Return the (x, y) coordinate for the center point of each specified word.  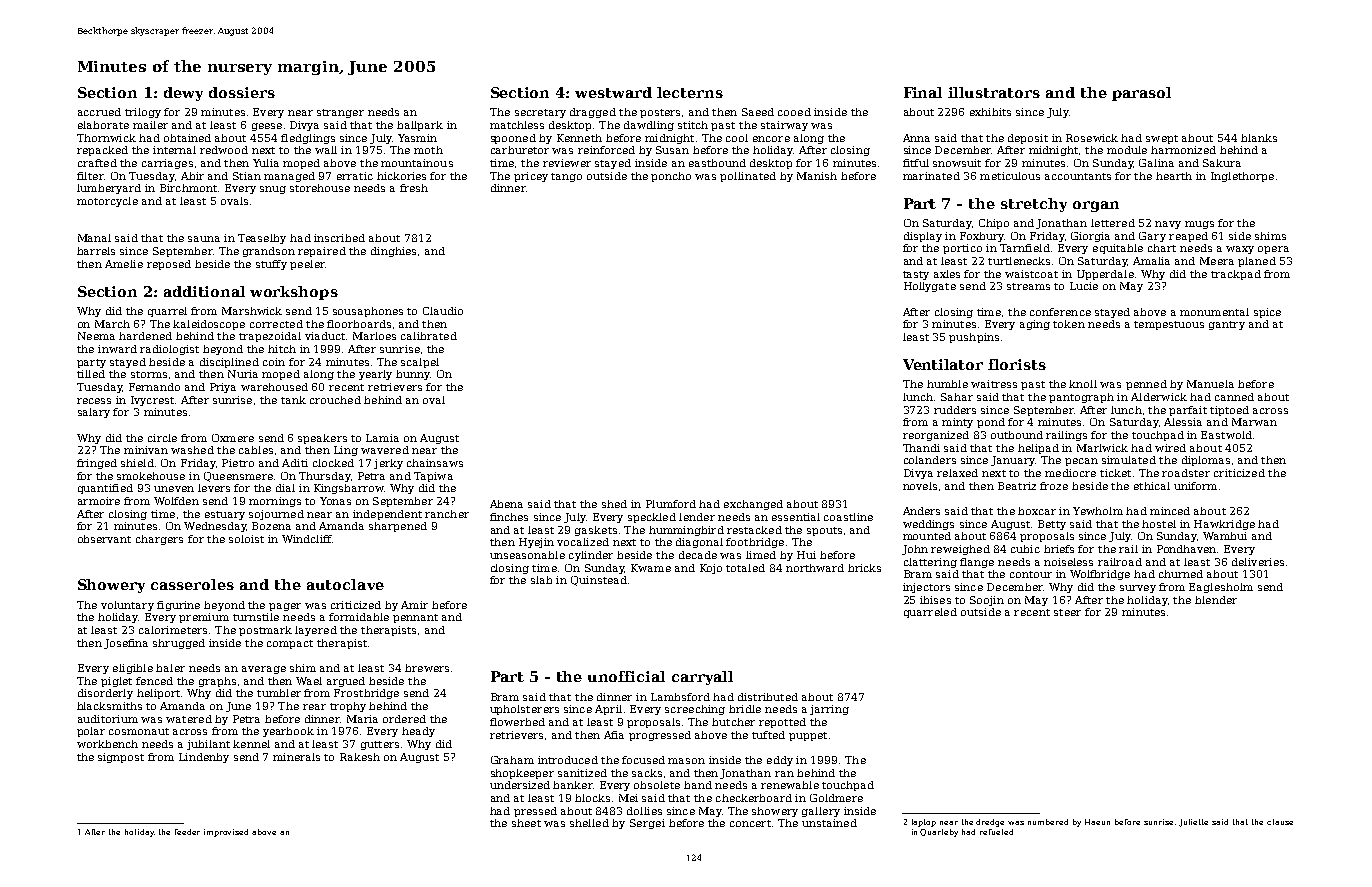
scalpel (420, 363)
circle (162, 438)
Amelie (124, 264)
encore (771, 139)
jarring (829, 710)
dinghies (393, 252)
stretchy (1034, 205)
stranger (340, 113)
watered (189, 719)
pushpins (974, 338)
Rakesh (360, 757)
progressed (660, 736)
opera (1273, 250)
